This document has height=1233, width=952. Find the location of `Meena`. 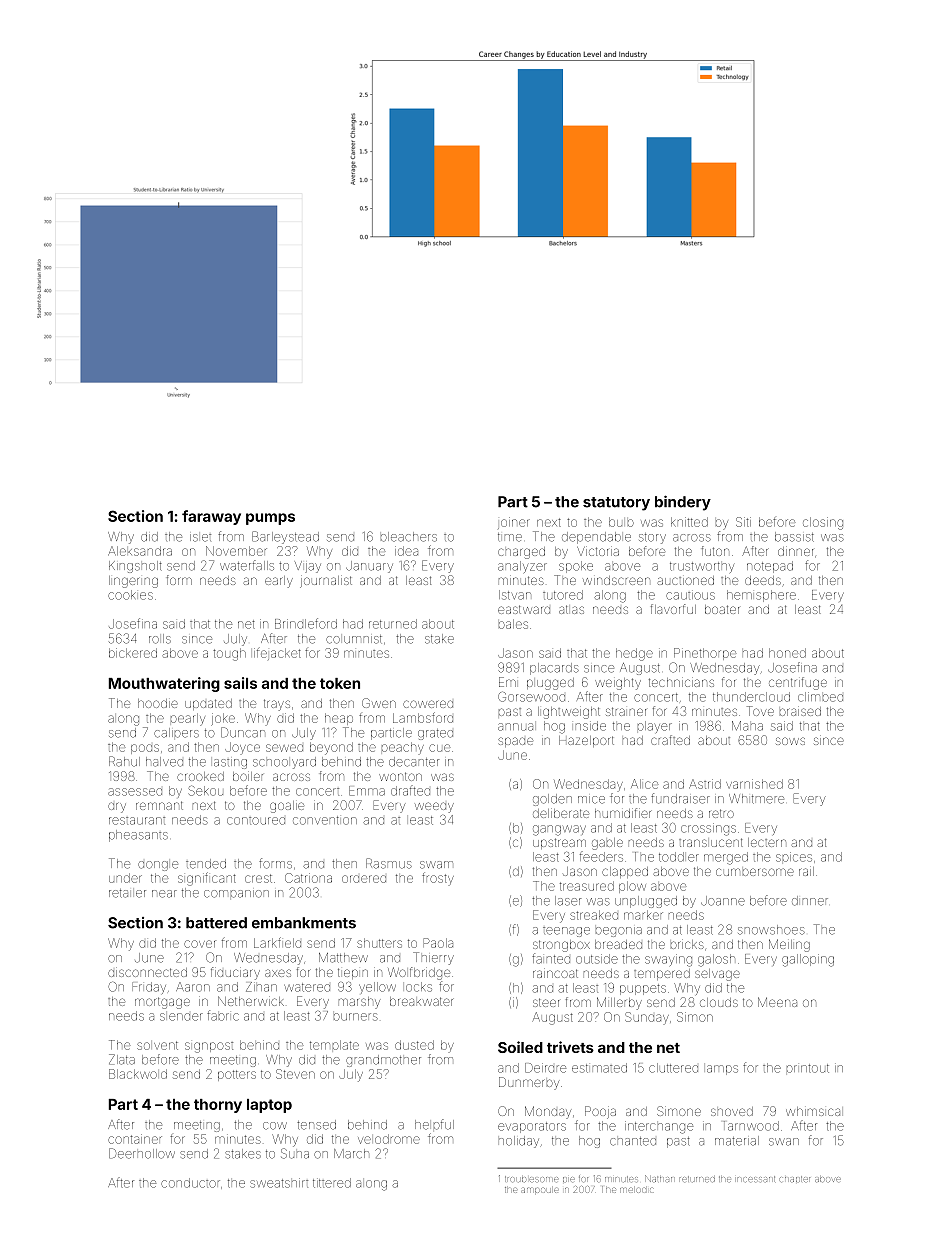

Meena is located at coordinates (777, 1002).
